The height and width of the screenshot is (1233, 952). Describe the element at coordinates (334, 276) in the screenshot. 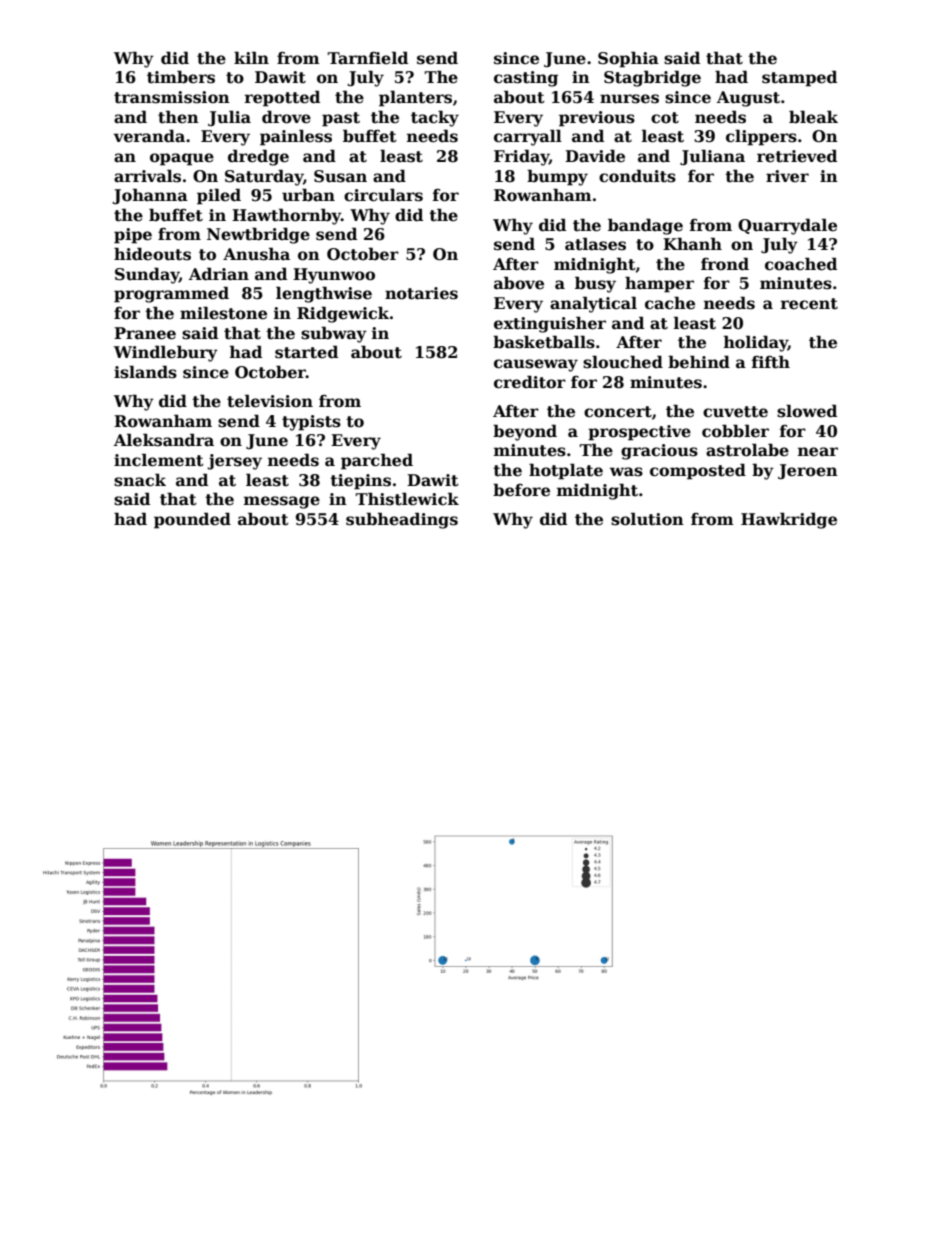

I see `Hyunwoo` at that location.
